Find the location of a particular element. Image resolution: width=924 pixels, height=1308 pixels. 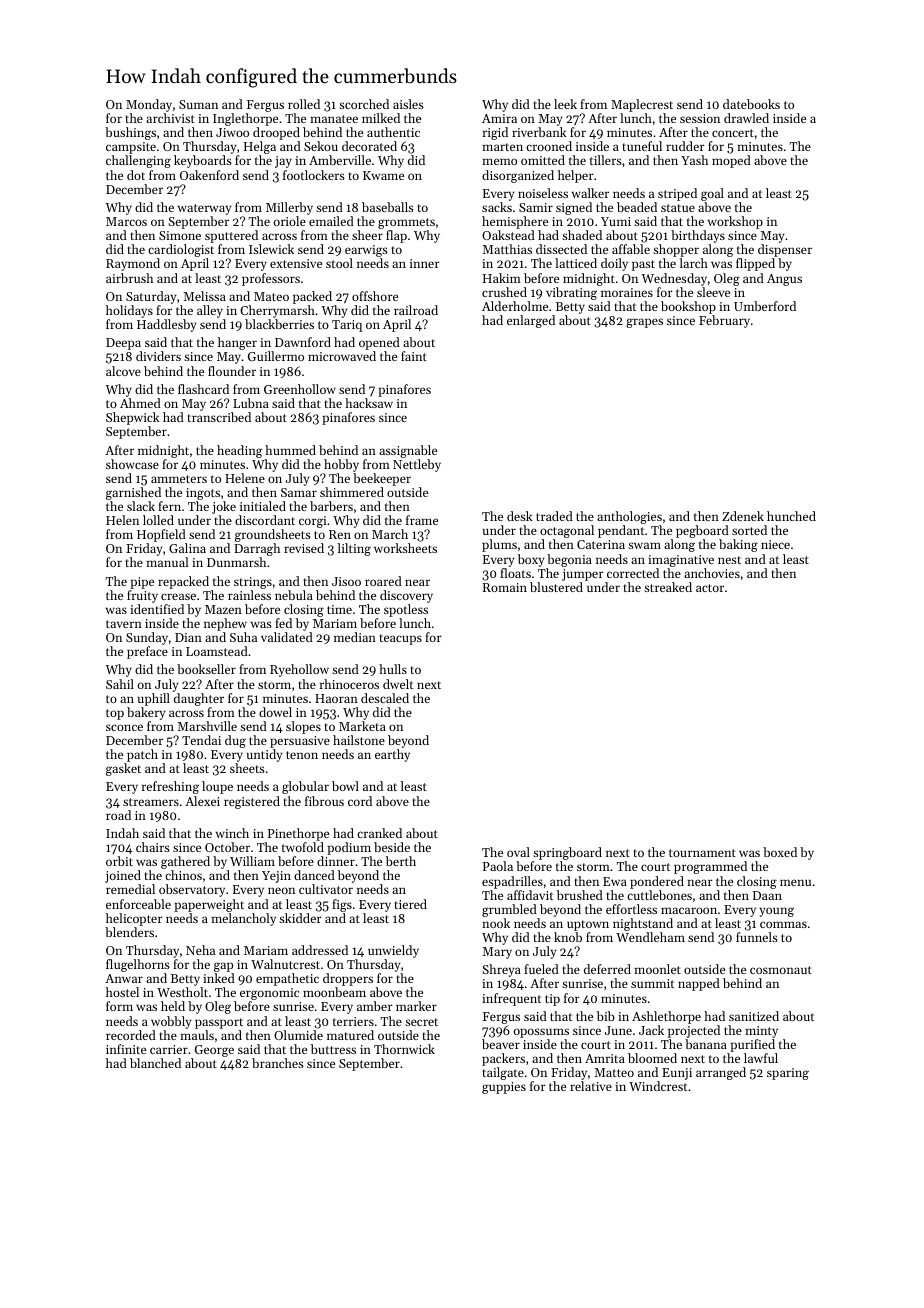

assignable is located at coordinates (408, 451).
